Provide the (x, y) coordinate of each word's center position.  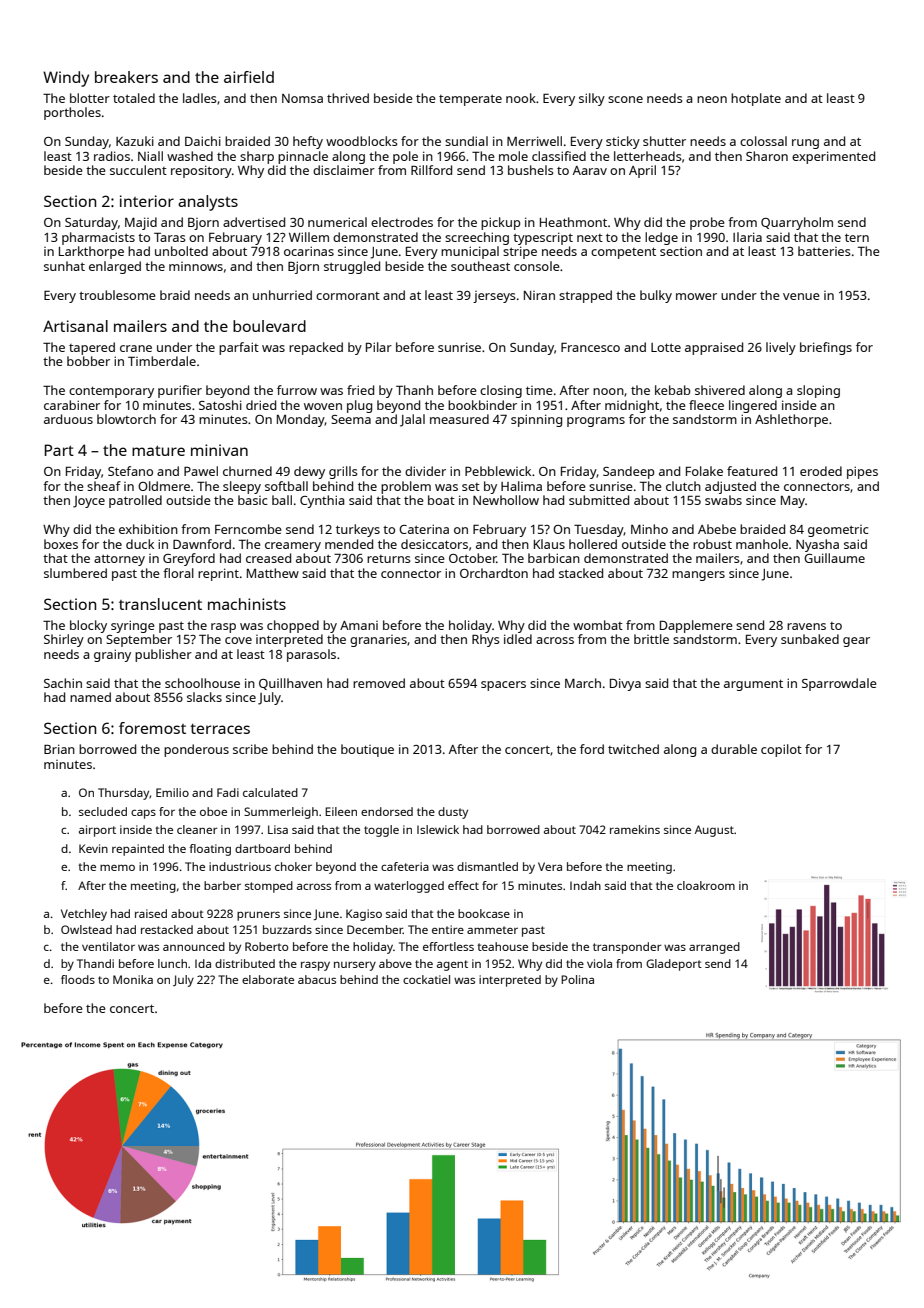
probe (707, 223)
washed (190, 156)
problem (406, 487)
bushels (531, 170)
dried (261, 405)
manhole (762, 544)
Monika (133, 979)
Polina (577, 979)
